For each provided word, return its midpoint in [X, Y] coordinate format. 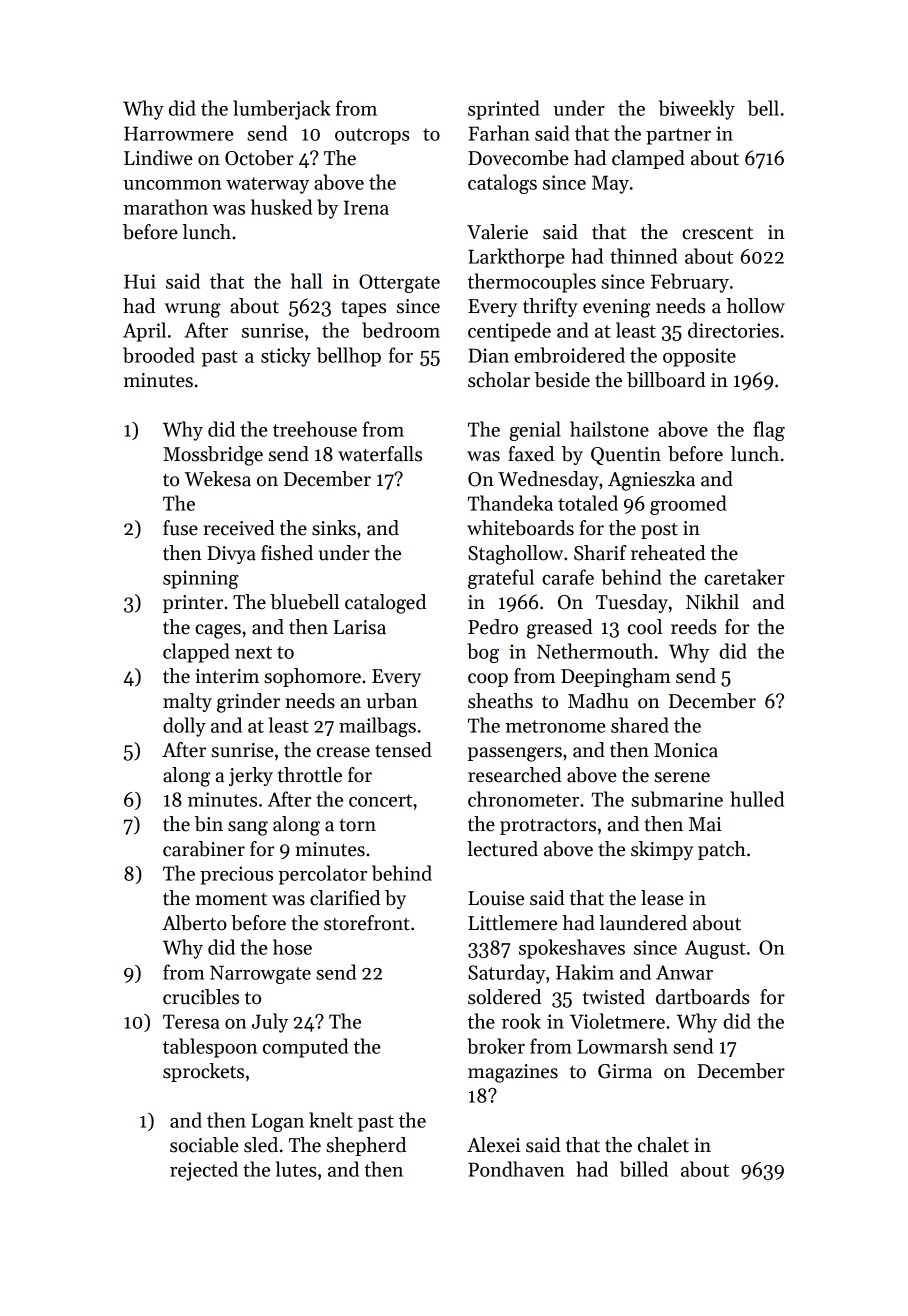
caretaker [744, 577]
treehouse [315, 429]
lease [662, 898]
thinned [643, 256]
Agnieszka [651, 481]
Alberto [194, 923]
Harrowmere [179, 133]
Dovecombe [518, 158]
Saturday [507, 974]
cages [218, 631]
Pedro [493, 627]
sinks [334, 528]
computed [305, 1048]
